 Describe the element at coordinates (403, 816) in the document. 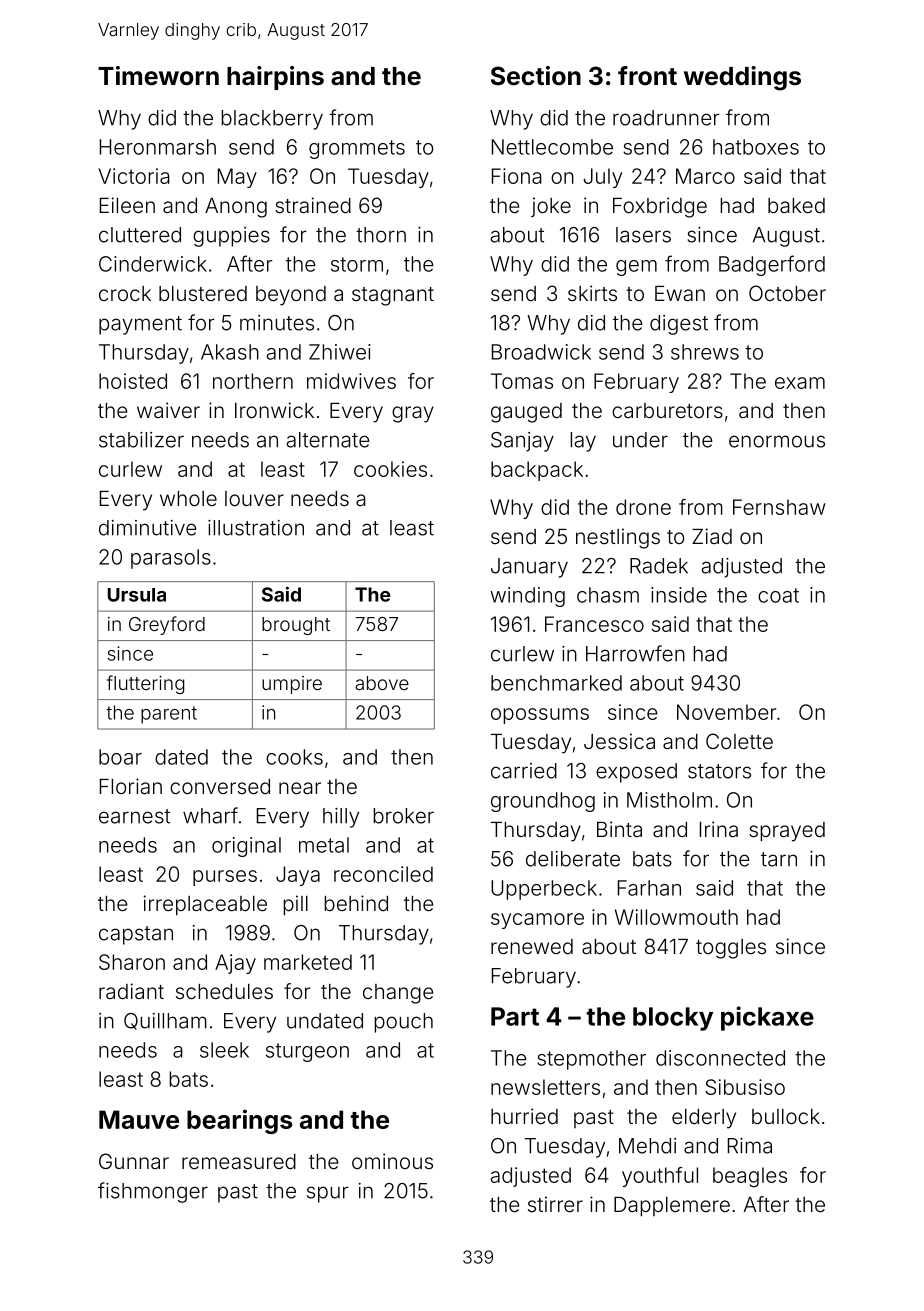

I see `broker` at that location.
